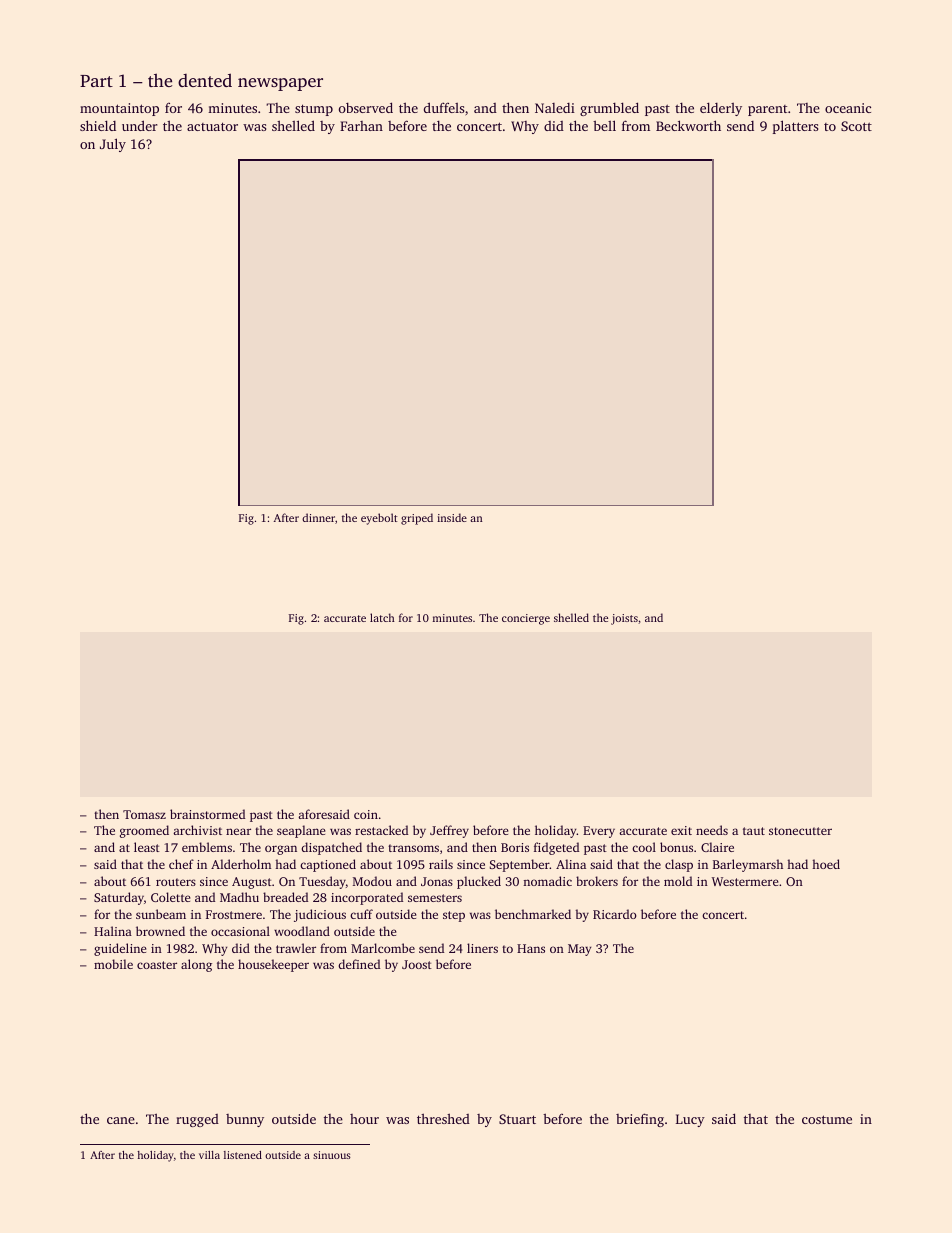 The height and width of the page is (1233, 952). I want to click on listened, so click(243, 1155).
